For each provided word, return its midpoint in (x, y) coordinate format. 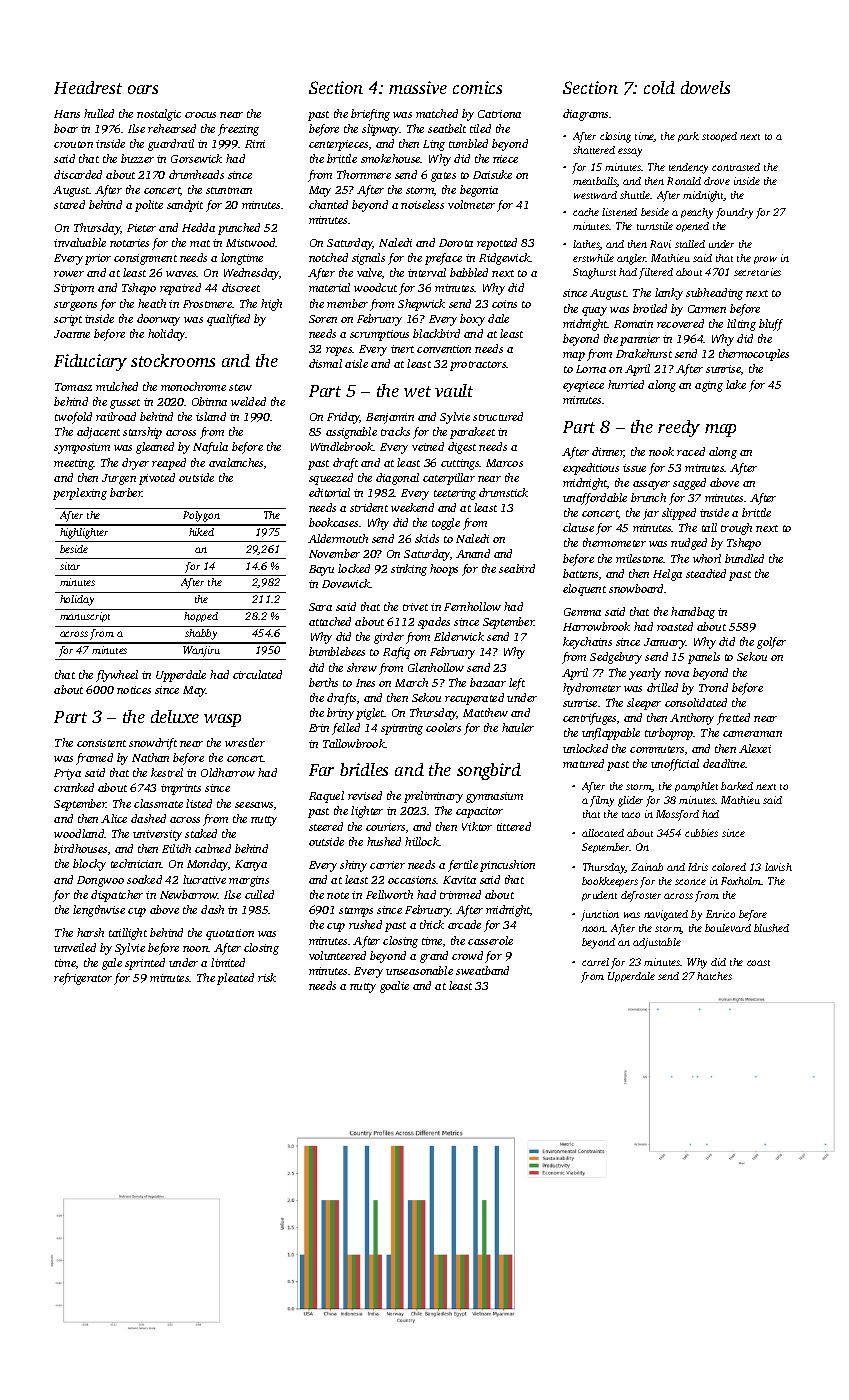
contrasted (736, 167)
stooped (719, 137)
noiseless (422, 204)
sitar (70, 566)
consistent (101, 743)
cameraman (752, 734)
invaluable (80, 242)
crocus (200, 115)
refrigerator (83, 979)
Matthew (485, 712)
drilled (662, 687)
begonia (479, 191)
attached (330, 621)
